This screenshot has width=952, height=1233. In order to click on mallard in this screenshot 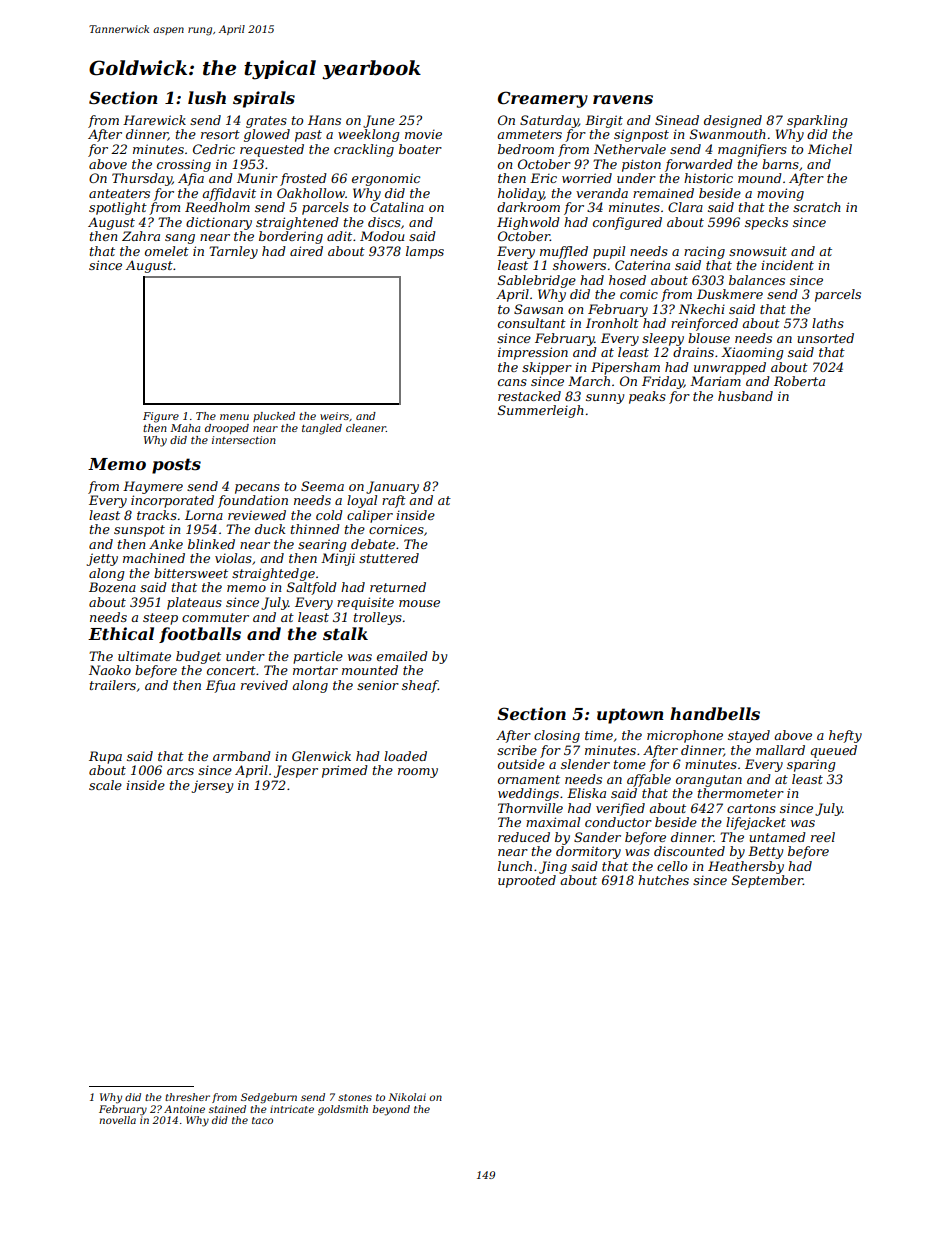, I will do `click(780, 750)`.
